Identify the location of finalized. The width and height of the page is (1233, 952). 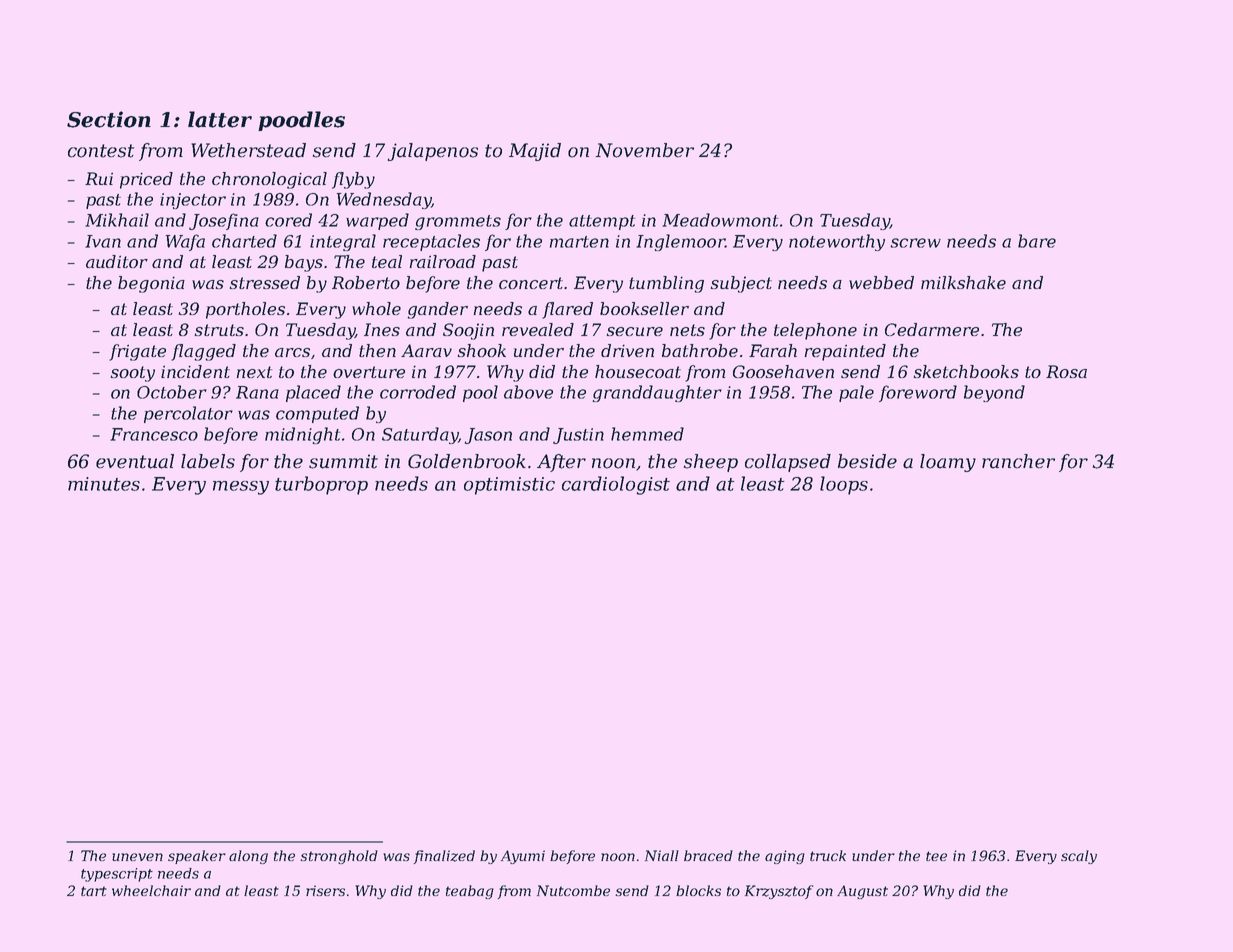
(444, 857).
